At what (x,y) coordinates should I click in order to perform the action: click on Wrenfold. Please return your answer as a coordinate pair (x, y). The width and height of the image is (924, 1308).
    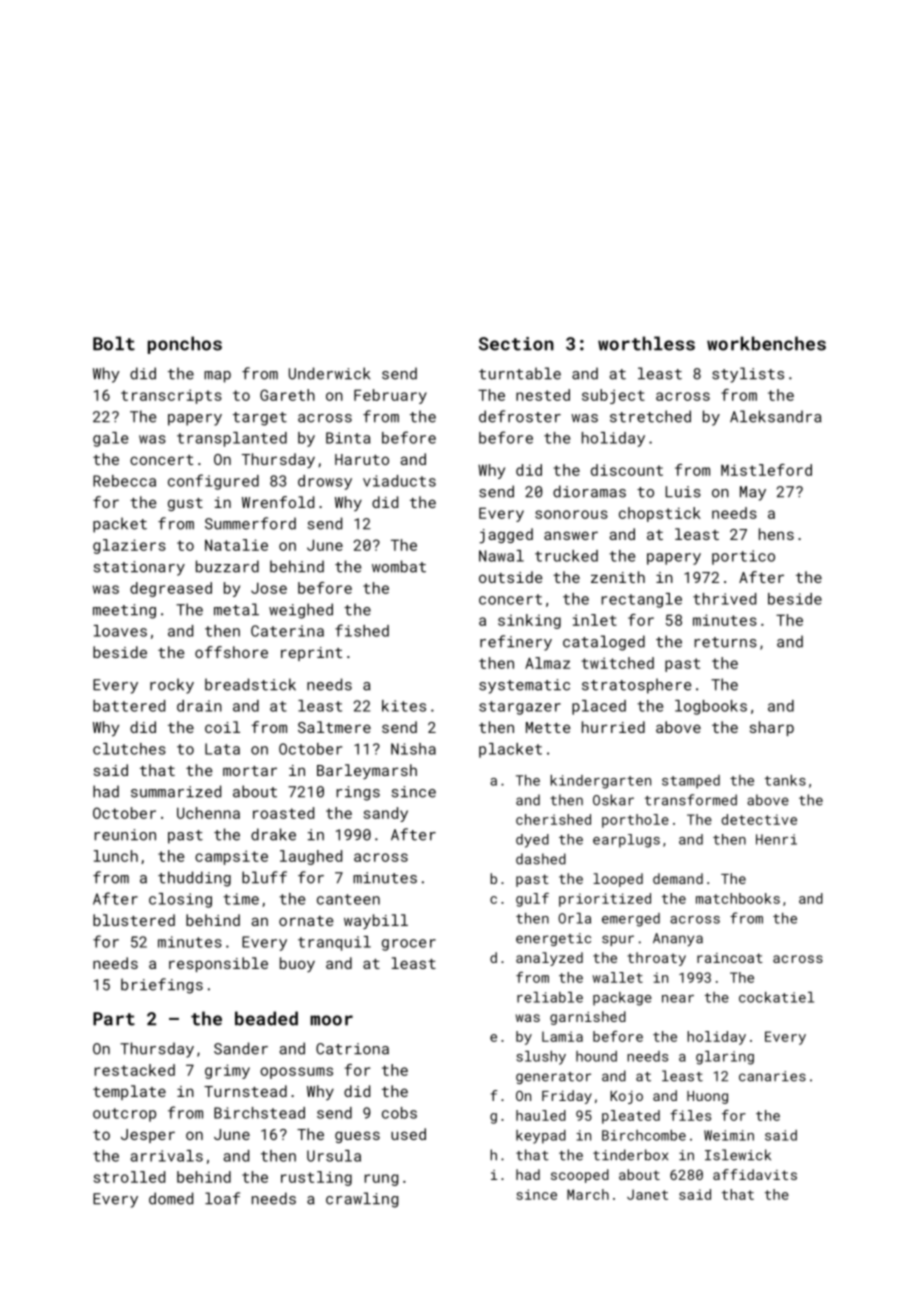
    Looking at the image, I should click on (278, 502).
